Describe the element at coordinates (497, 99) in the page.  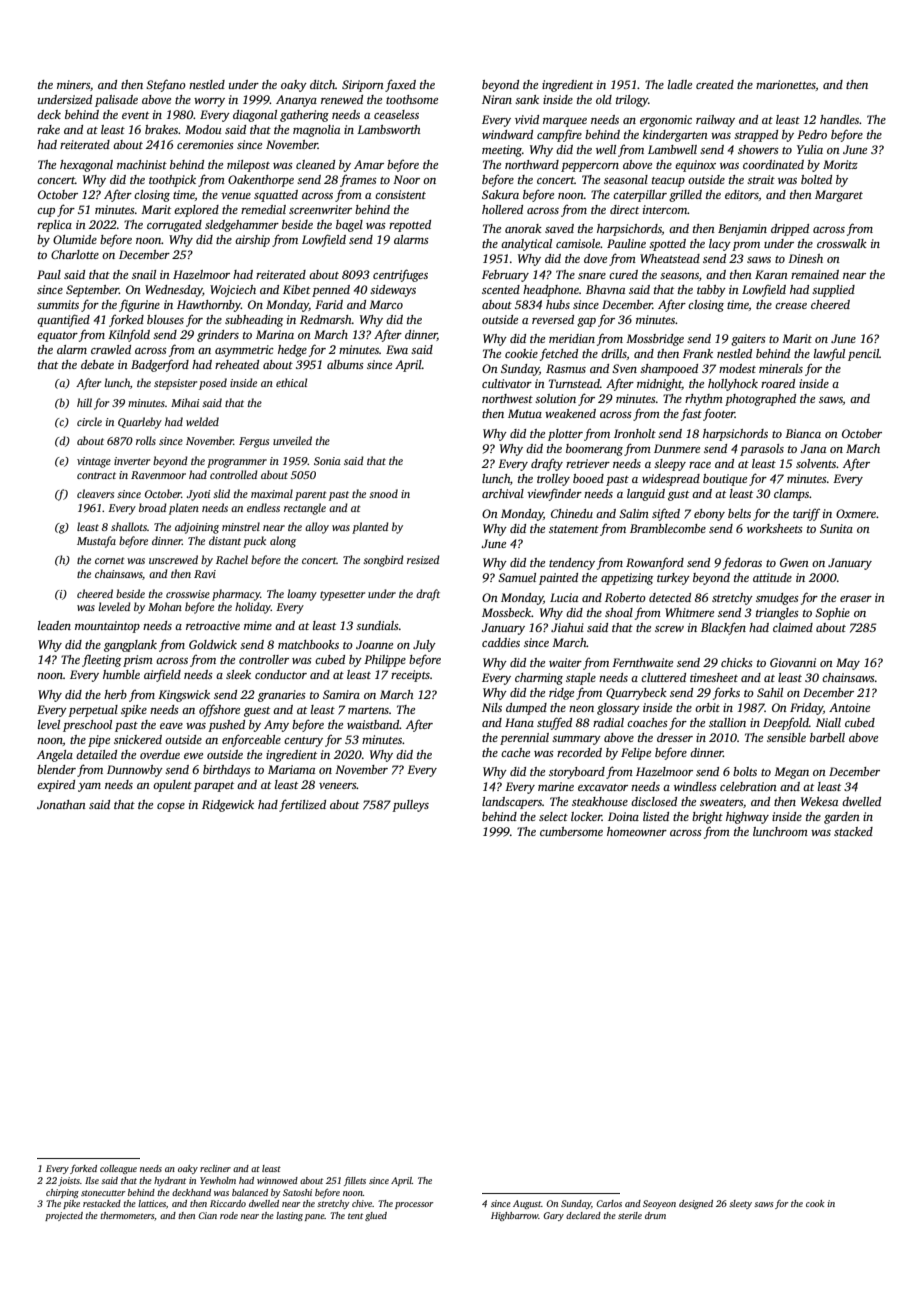
I see `Niran` at that location.
